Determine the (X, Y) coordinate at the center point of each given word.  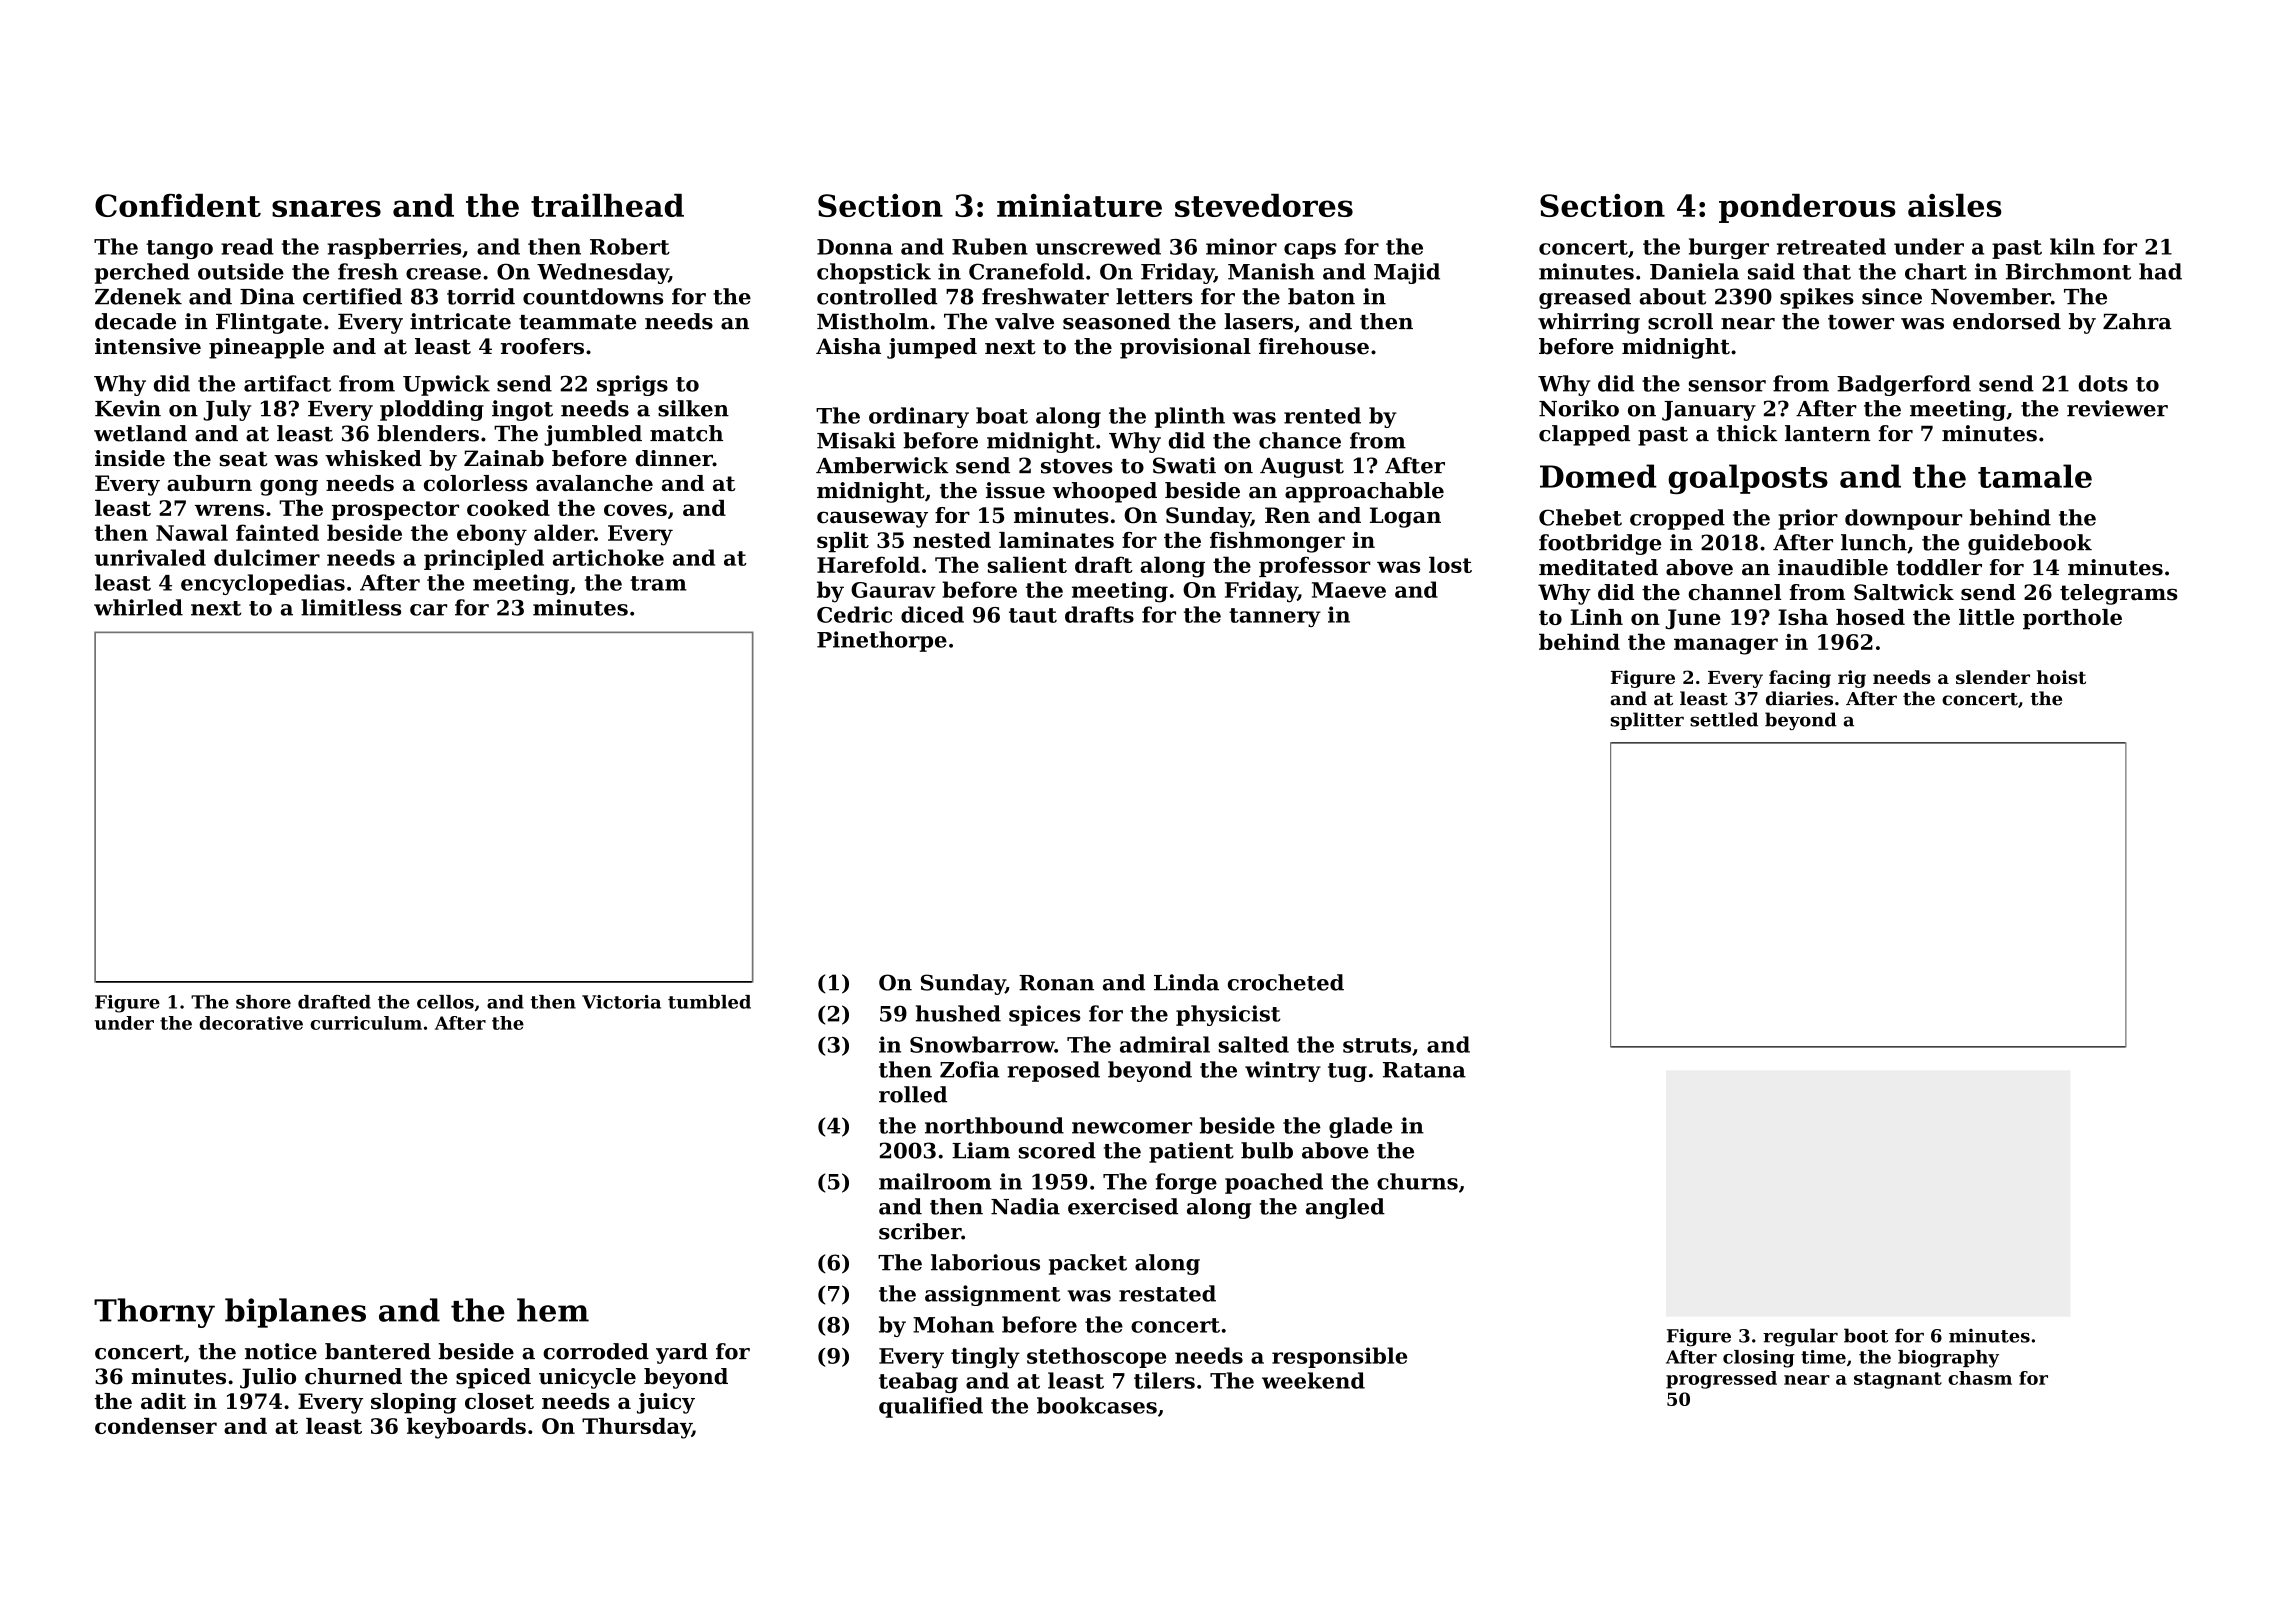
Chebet (1580, 517)
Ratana (1424, 1070)
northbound (994, 1125)
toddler (1939, 567)
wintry (1283, 1071)
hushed (958, 1013)
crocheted (1286, 982)
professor (1315, 566)
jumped (932, 348)
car (428, 610)
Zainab (504, 458)
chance (1300, 440)
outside (241, 271)
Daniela (1694, 271)
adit (163, 1401)
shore (263, 1002)
